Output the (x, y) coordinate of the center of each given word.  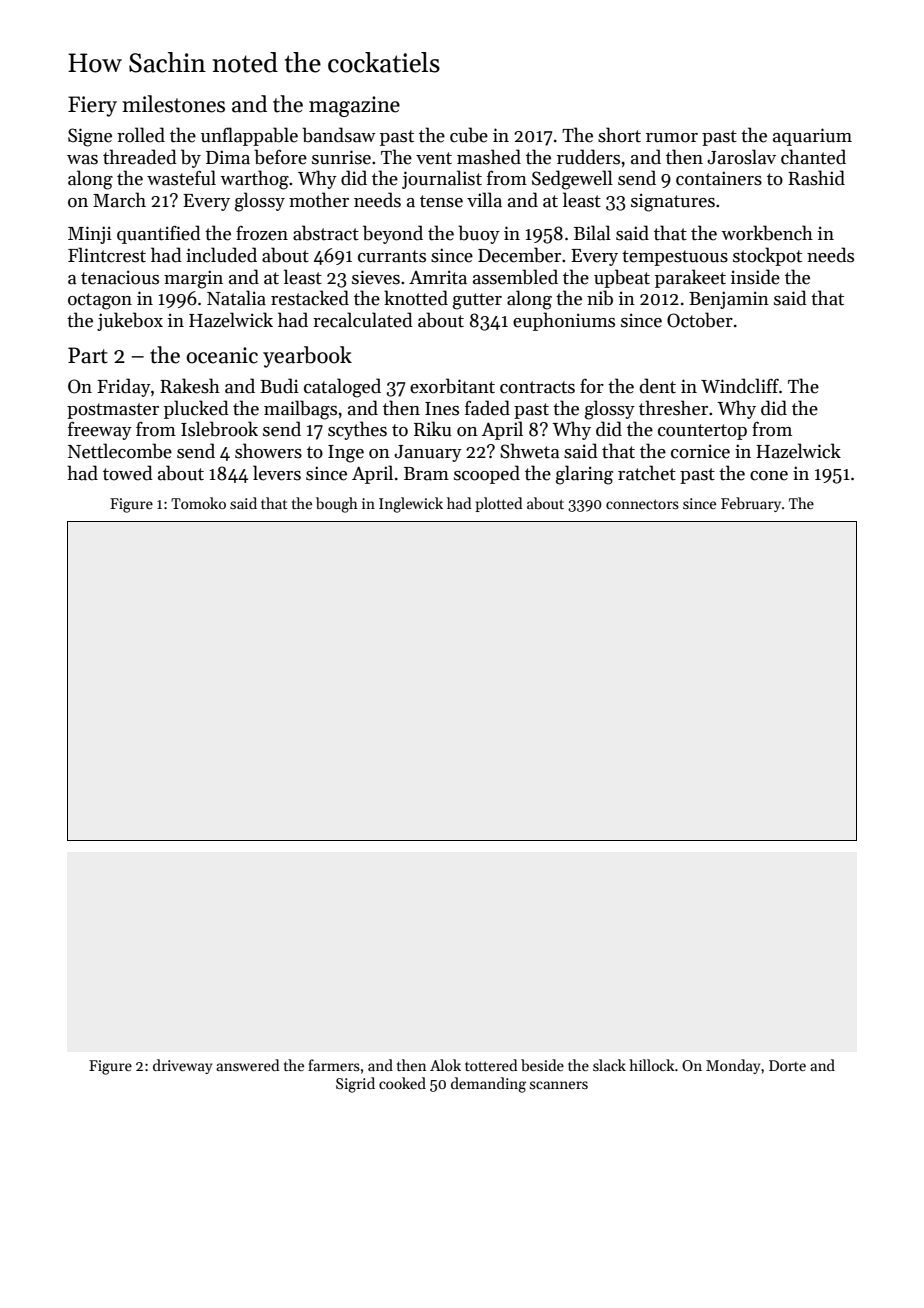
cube (469, 135)
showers (268, 451)
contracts (537, 387)
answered (247, 1065)
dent (658, 386)
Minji (90, 235)
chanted (813, 157)
